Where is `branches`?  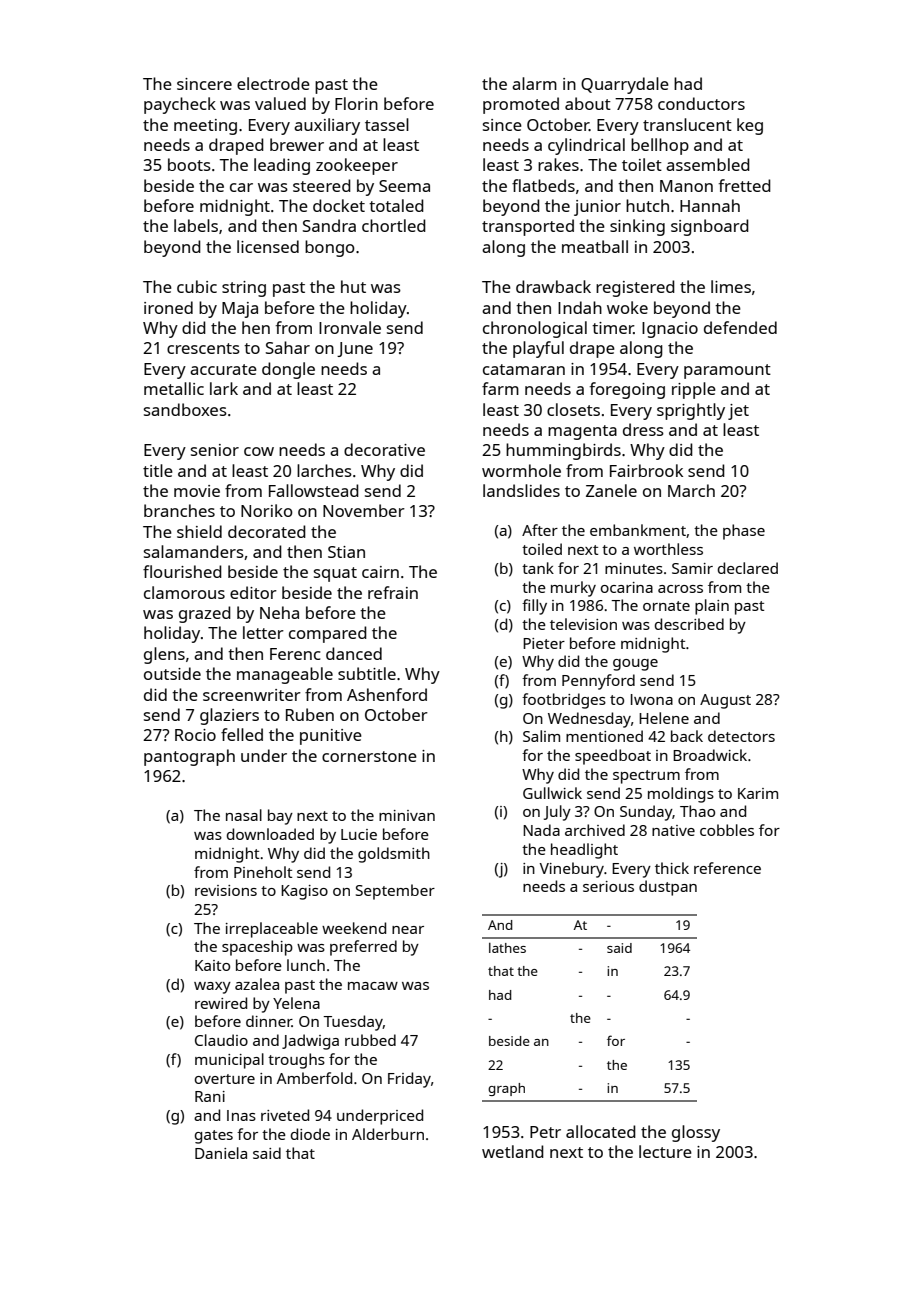 branches is located at coordinates (179, 510).
